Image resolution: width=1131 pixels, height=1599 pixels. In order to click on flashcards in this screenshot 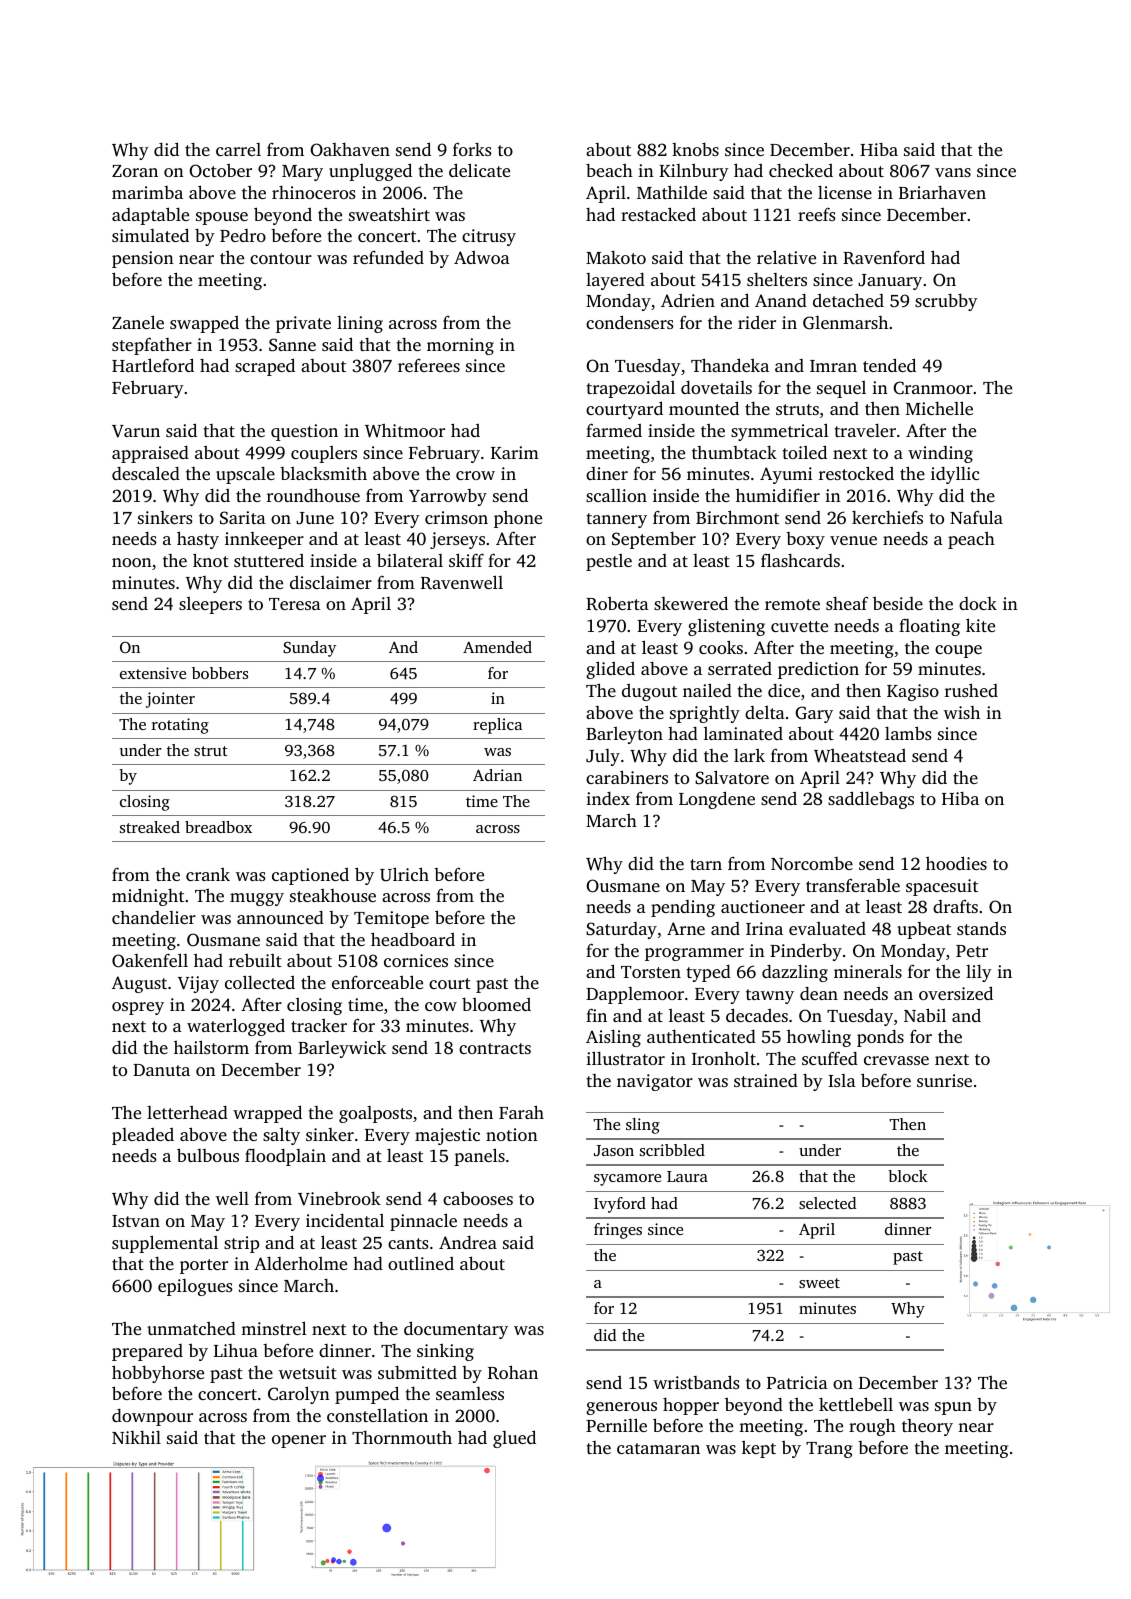, I will do `click(800, 560)`.
